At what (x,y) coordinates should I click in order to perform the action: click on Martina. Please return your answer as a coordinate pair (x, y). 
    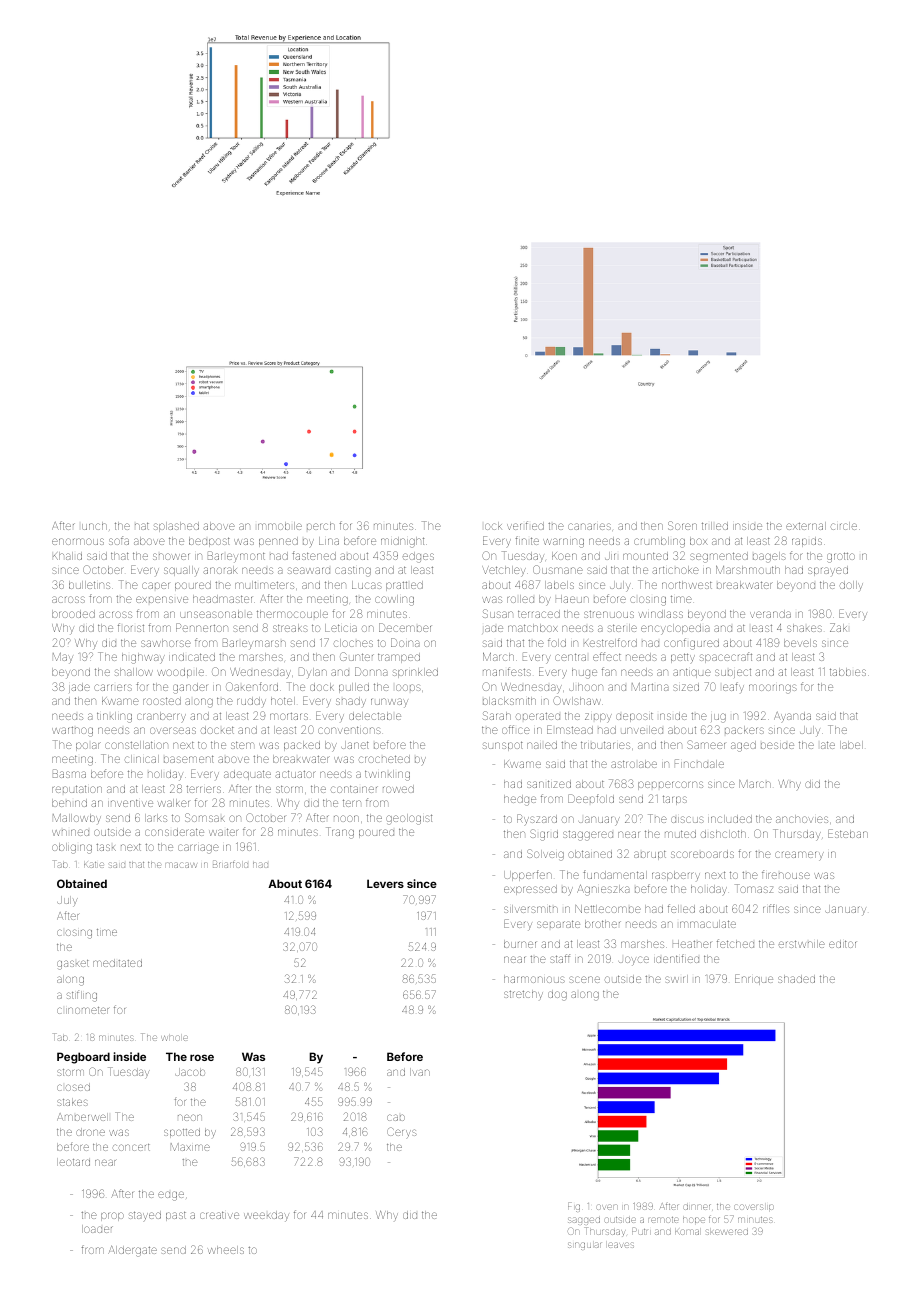
    Looking at the image, I should click on (650, 687).
